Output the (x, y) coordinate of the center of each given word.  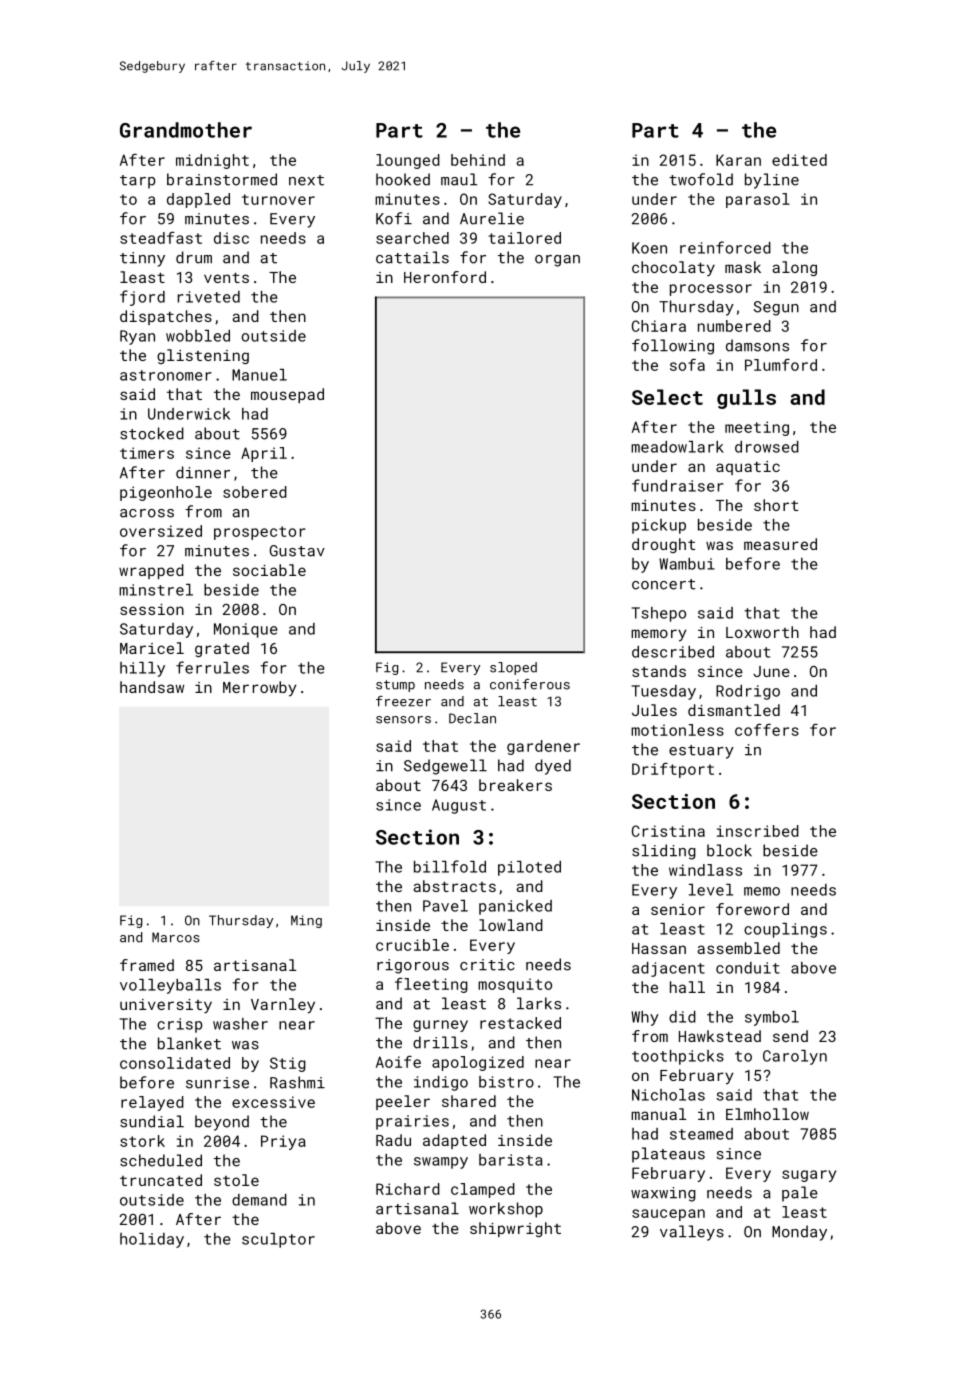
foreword (752, 909)
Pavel (445, 906)
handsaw (152, 687)
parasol (758, 200)
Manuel (259, 375)
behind (478, 160)
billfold (450, 866)
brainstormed (222, 179)
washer (240, 1024)
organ (557, 261)
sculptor (278, 1240)
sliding (664, 852)
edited (799, 160)
